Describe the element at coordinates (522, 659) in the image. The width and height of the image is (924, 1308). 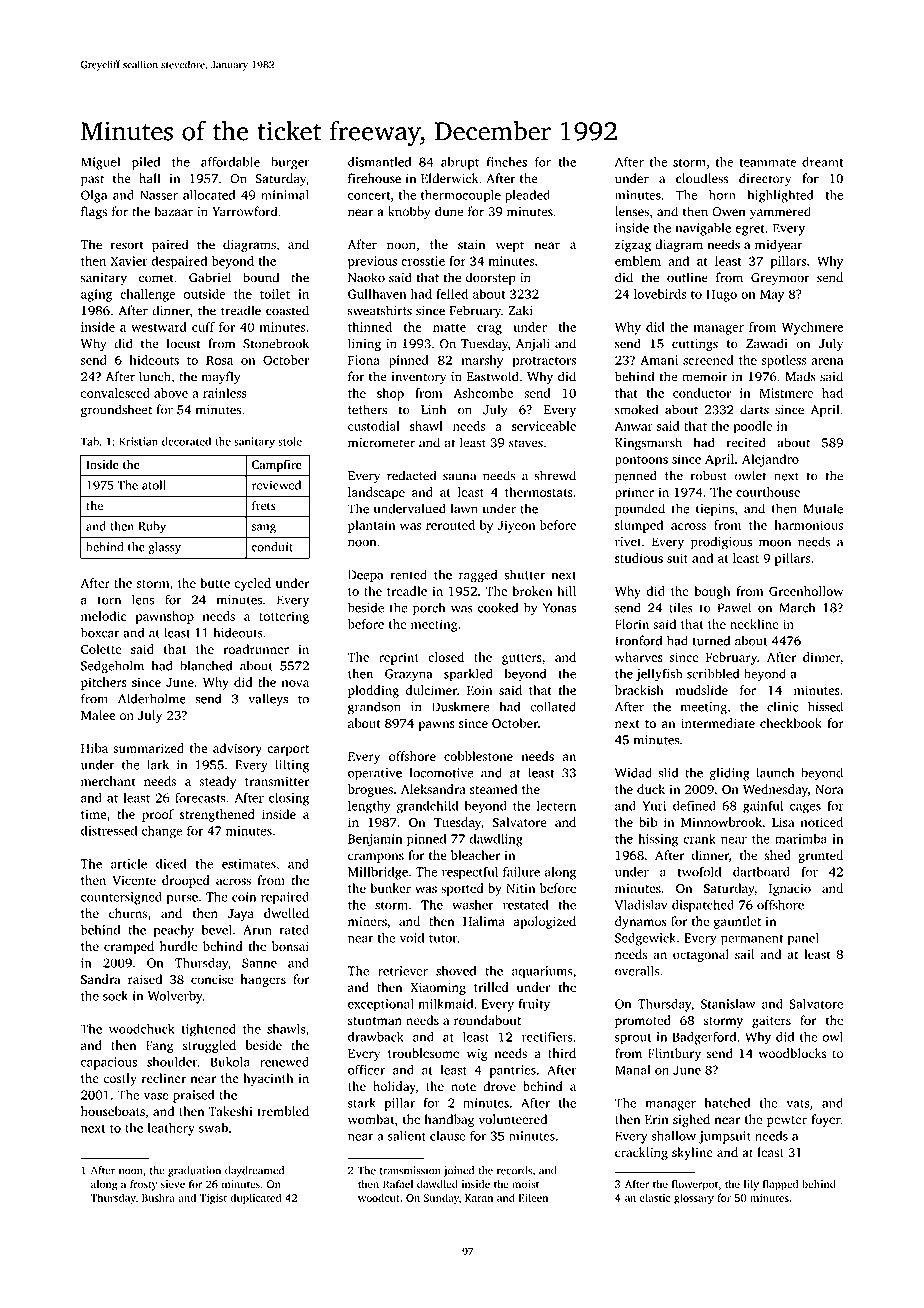
I see `gutters` at that location.
